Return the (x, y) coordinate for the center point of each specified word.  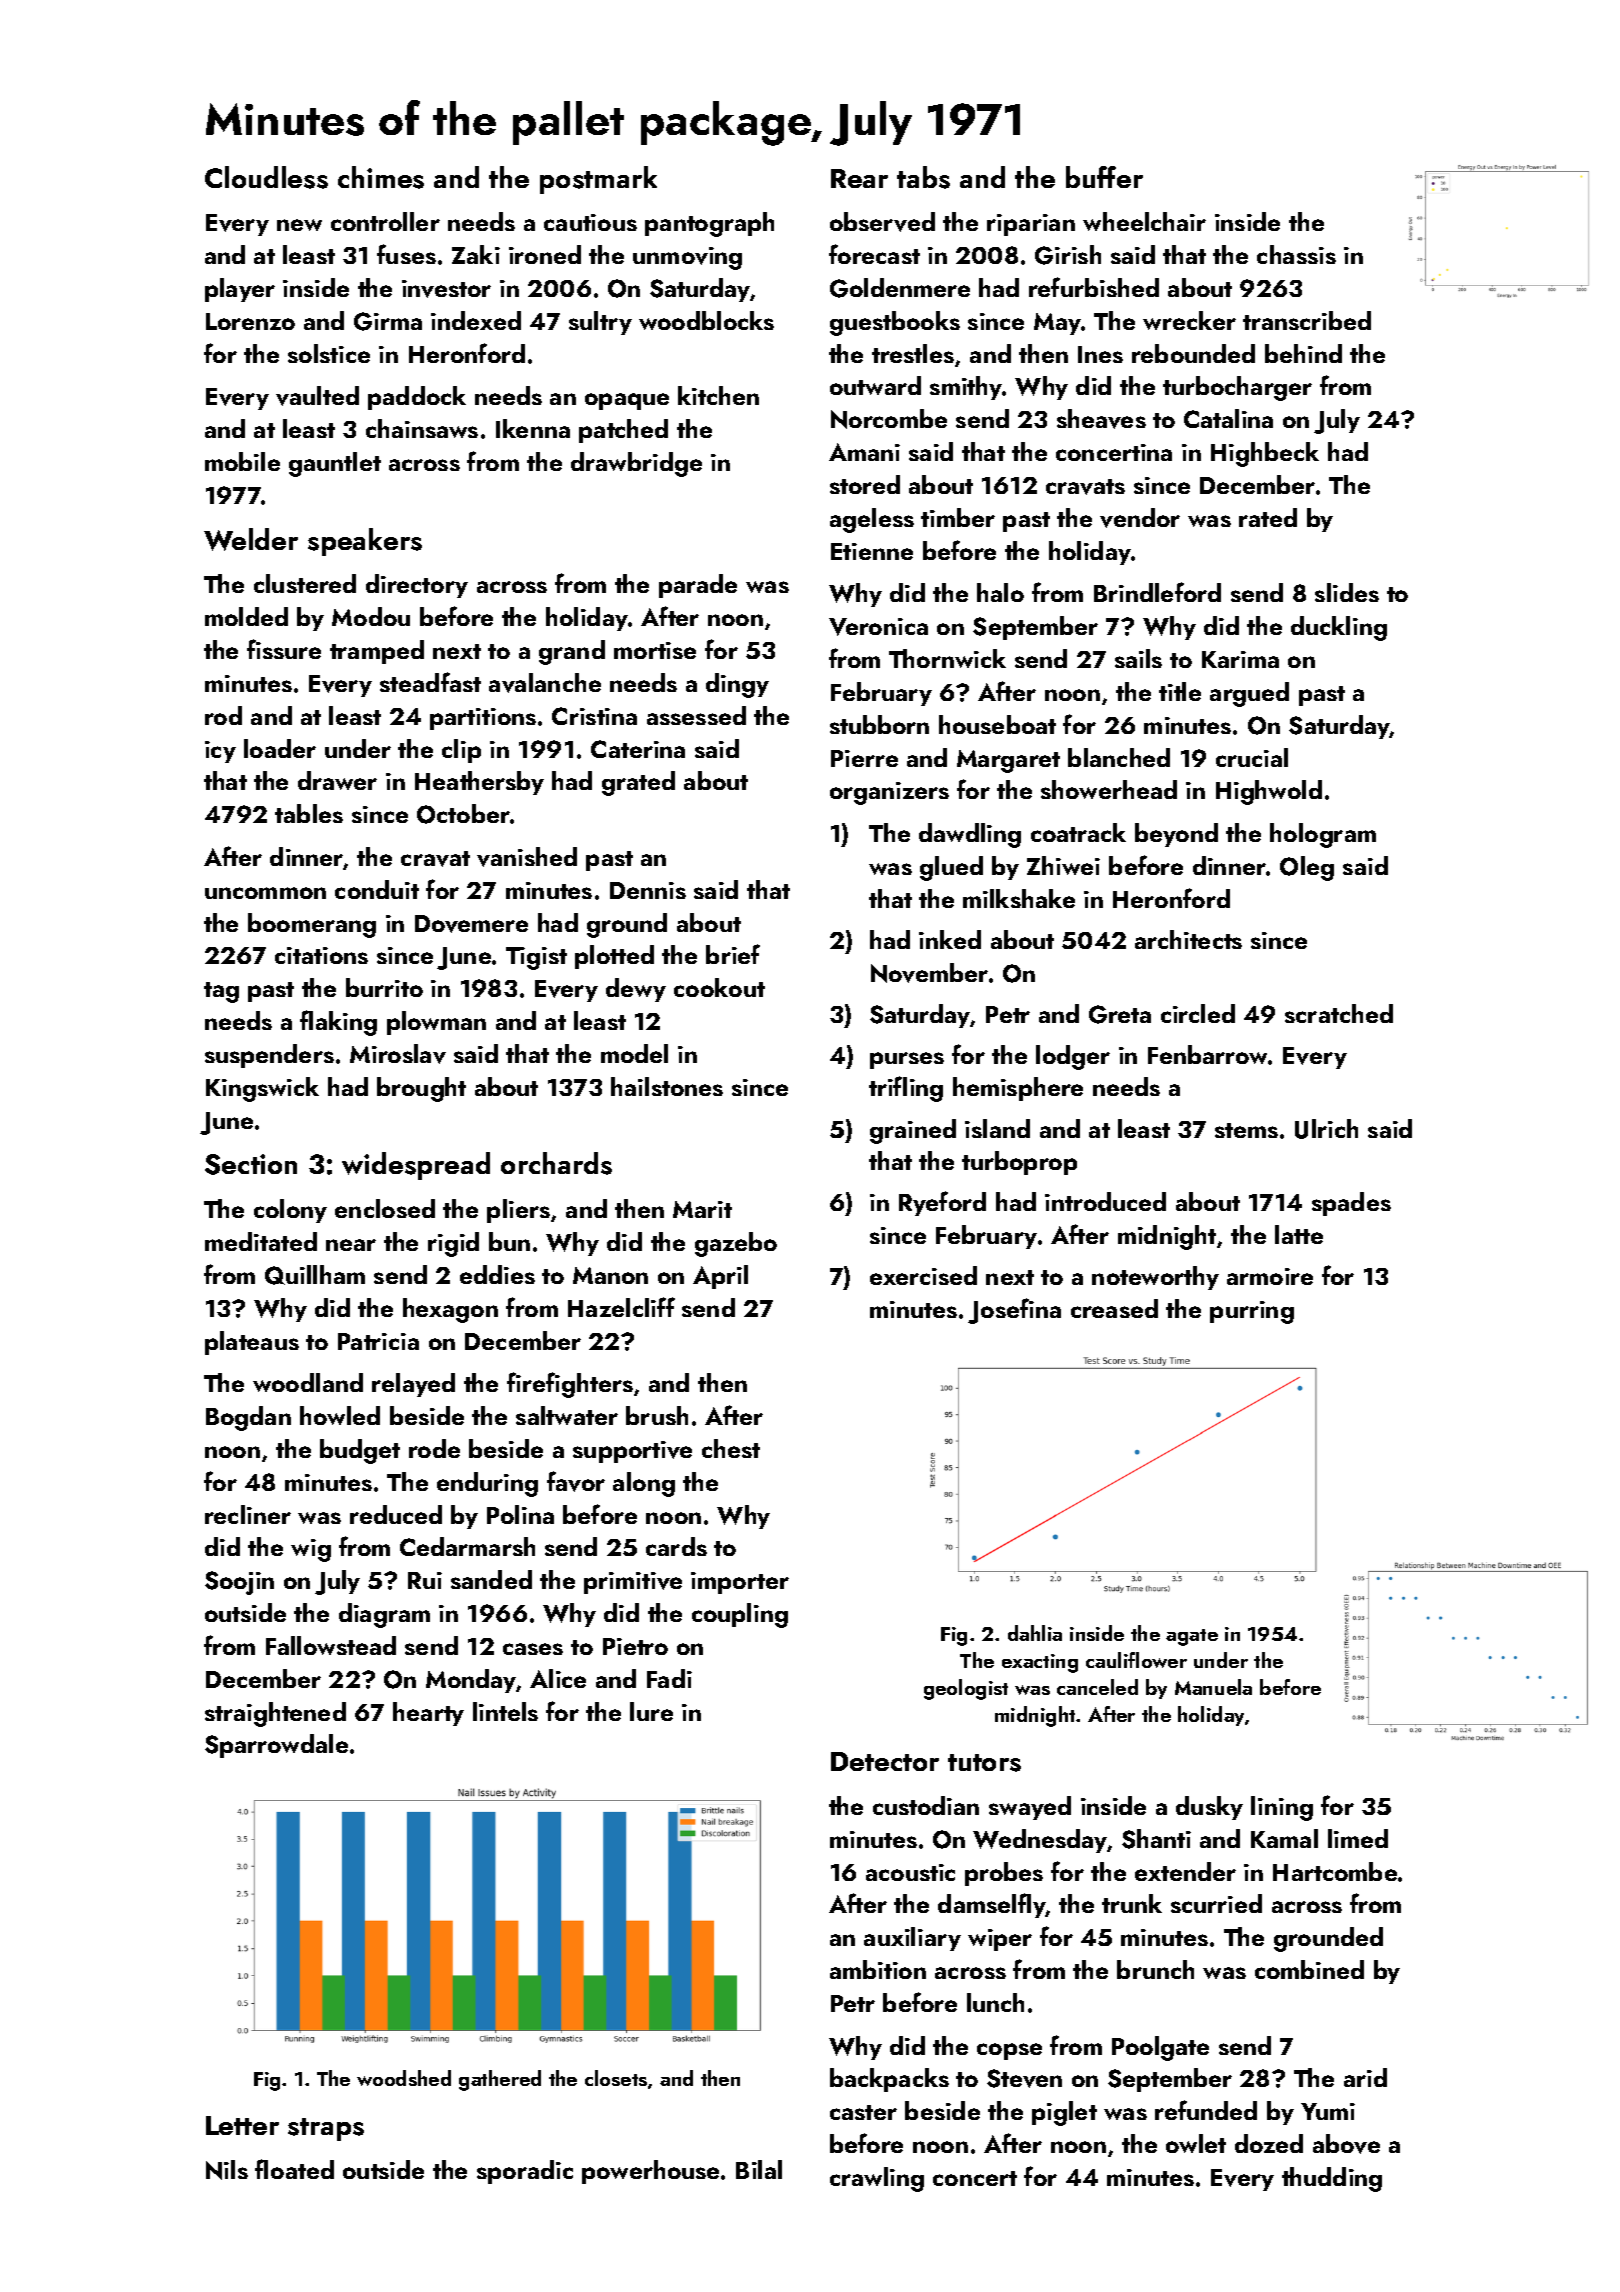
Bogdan (248, 1418)
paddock (417, 398)
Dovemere (471, 924)
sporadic (525, 2172)
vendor (1140, 518)
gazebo (736, 1244)
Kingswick (262, 1089)
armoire (1270, 1276)
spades (1351, 1204)
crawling (877, 2179)
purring (1252, 1312)
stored (865, 484)
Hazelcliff (621, 1307)
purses (907, 1060)
